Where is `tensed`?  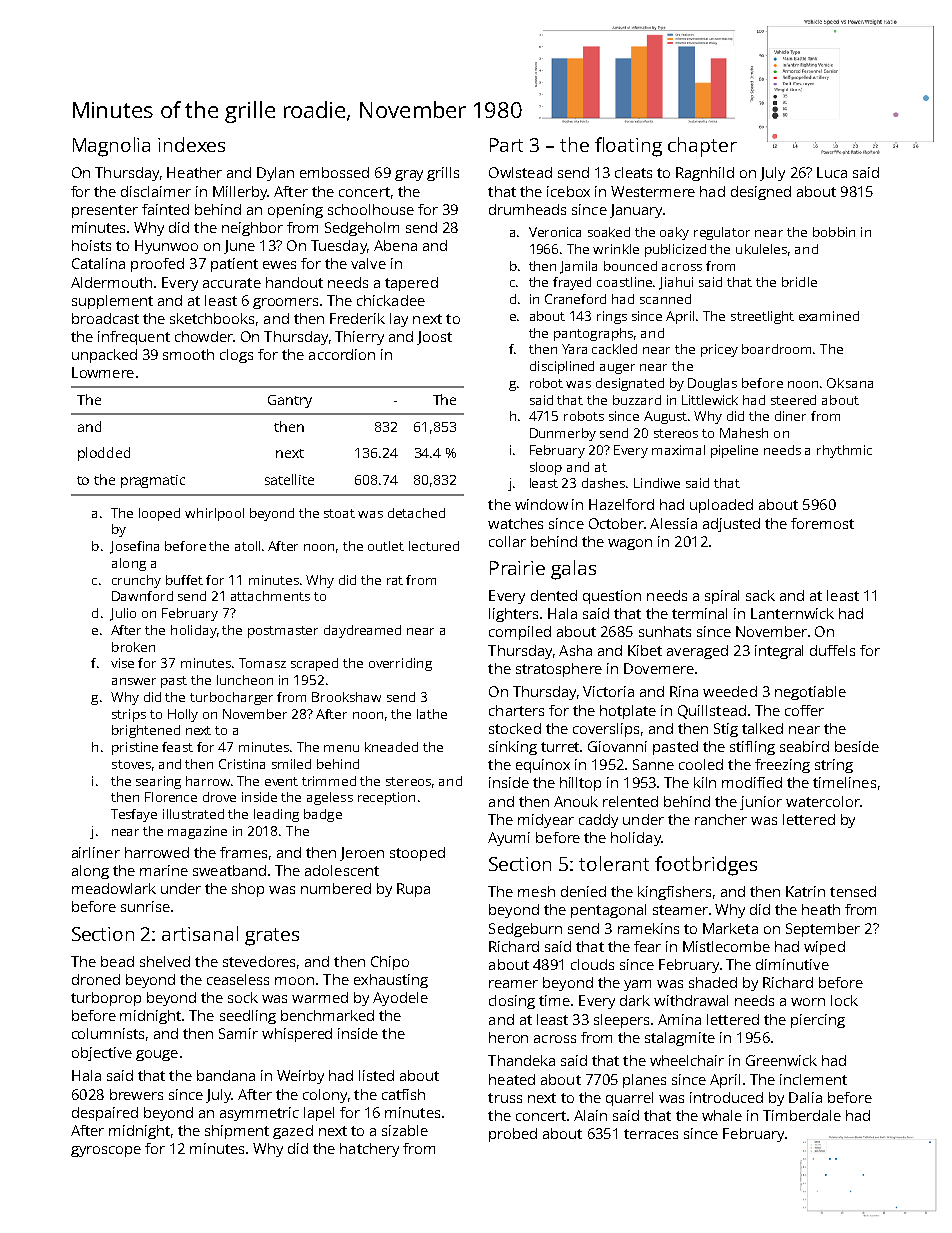
tensed is located at coordinates (853, 891).
